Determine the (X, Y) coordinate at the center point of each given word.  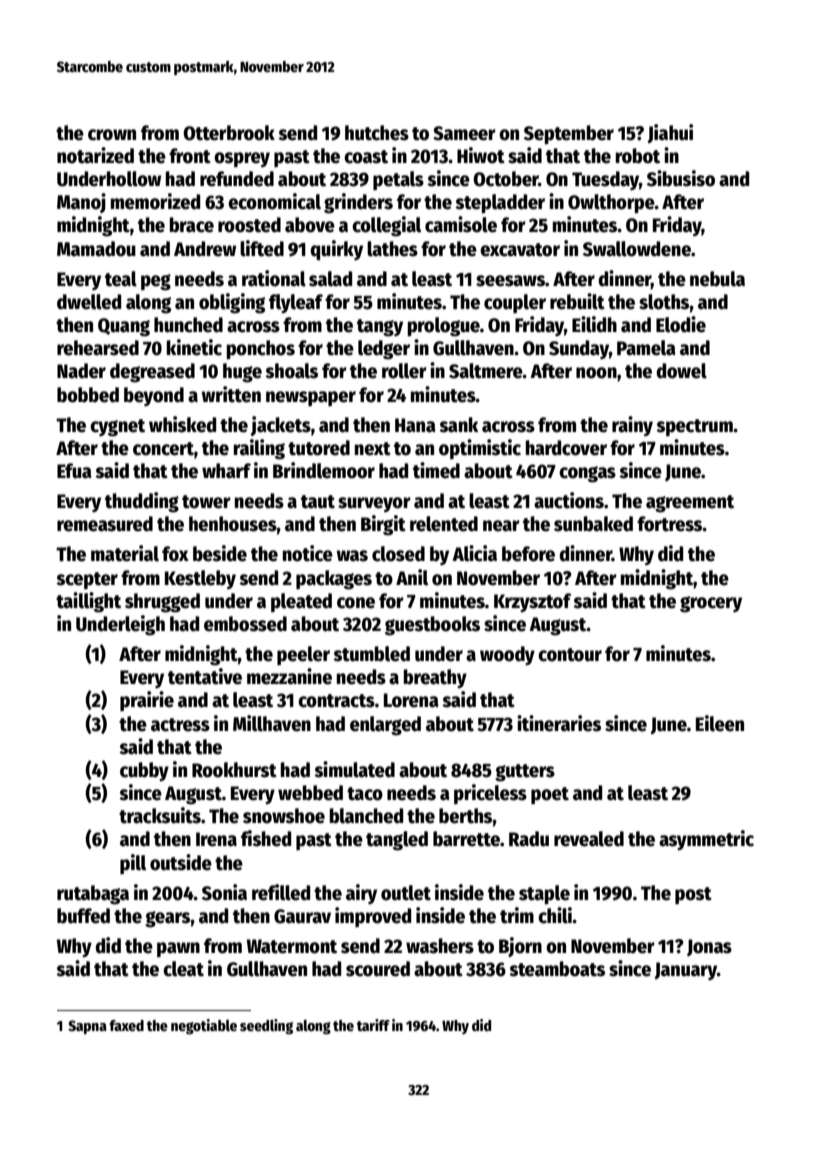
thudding (142, 502)
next (373, 449)
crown (112, 135)
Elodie (681, 324)
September (569, 134)
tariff (373, 1025)
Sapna (87, 1027)
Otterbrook (229, 133)
